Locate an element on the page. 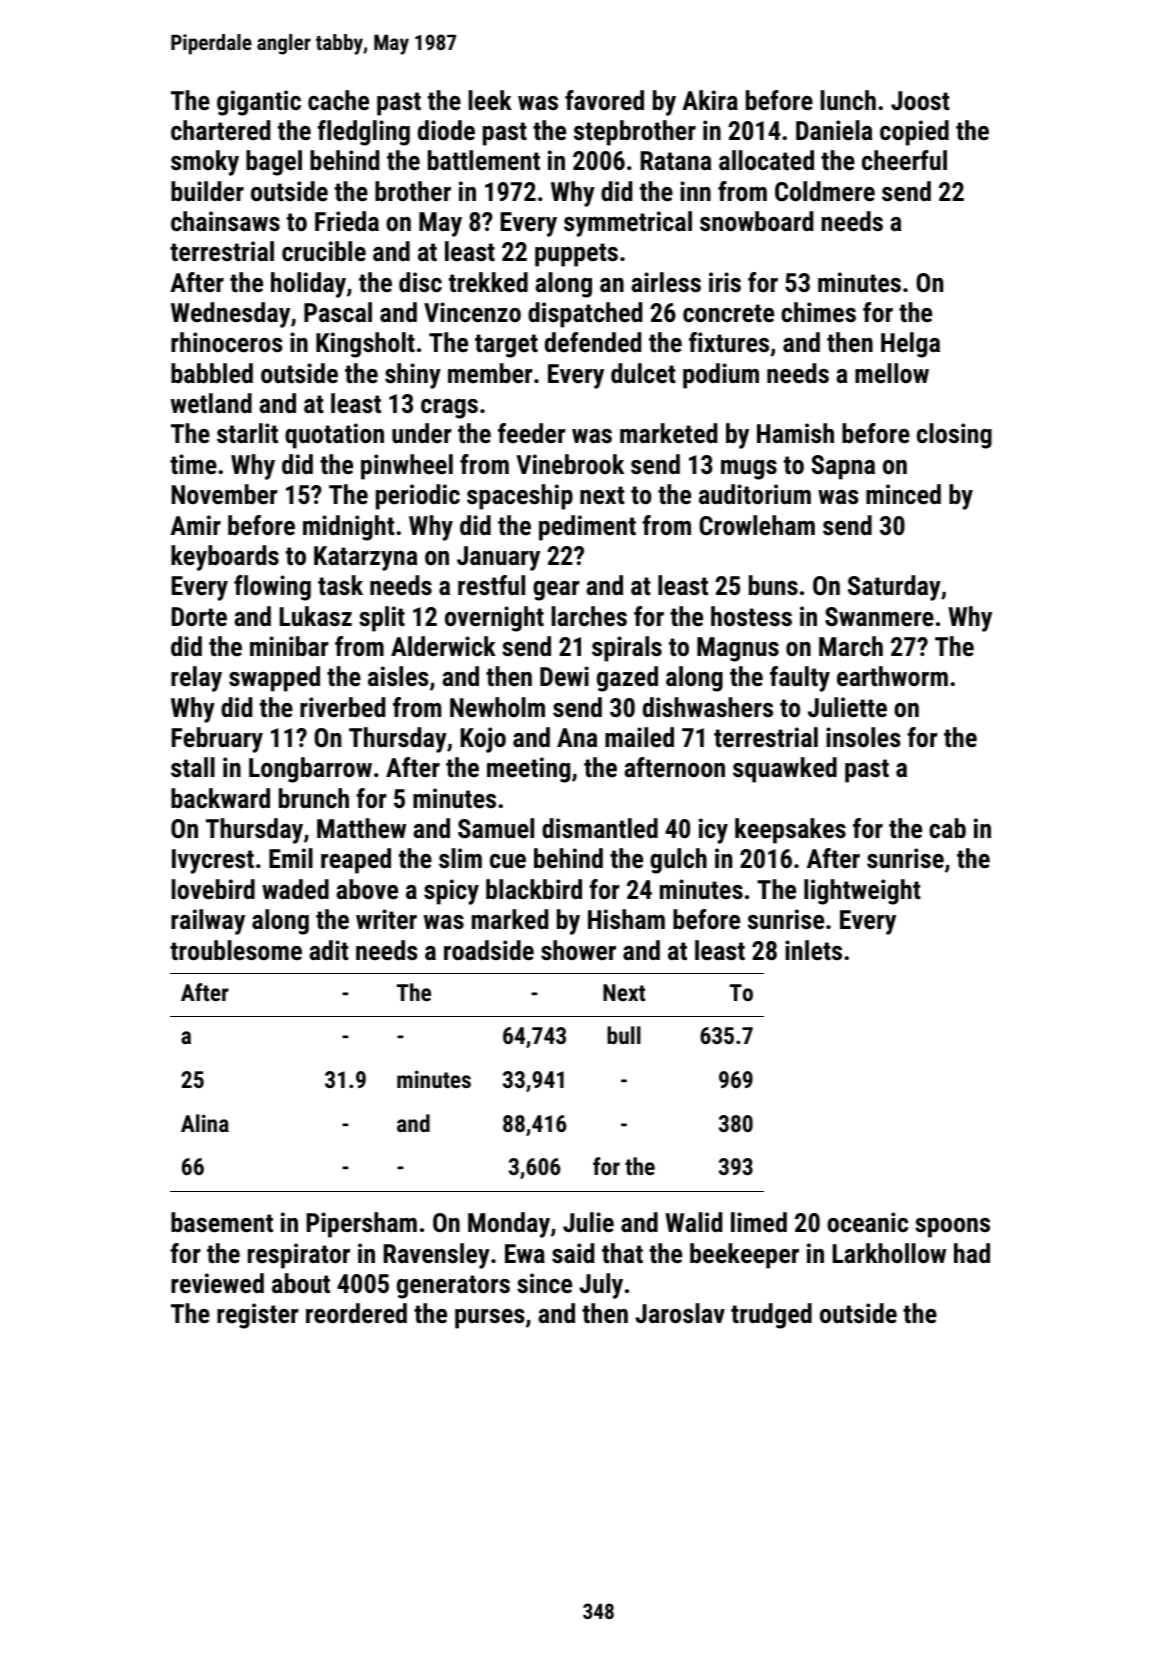 This image has height=1654, width=1165. task is located at coordinates (340, 585).
